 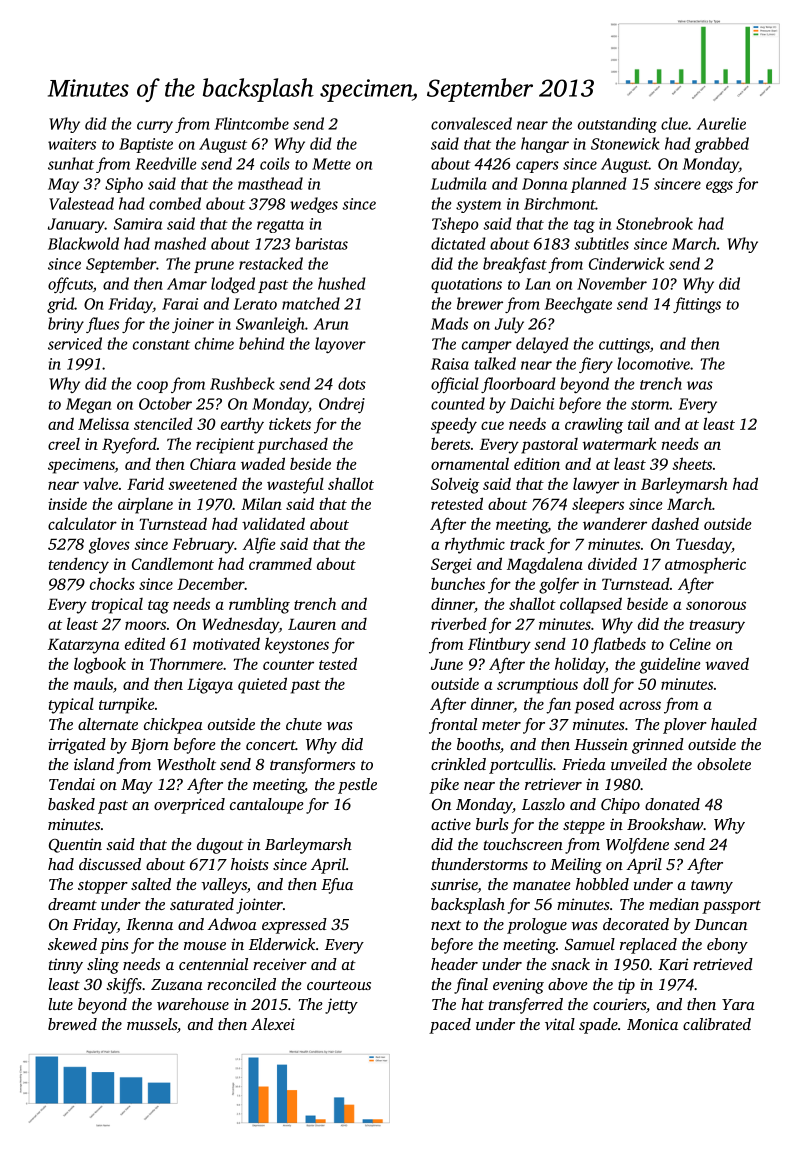 What do you see at coordinates (232, 924) in the document?
I see `Adwoa` at bounding box center [232, 924].
